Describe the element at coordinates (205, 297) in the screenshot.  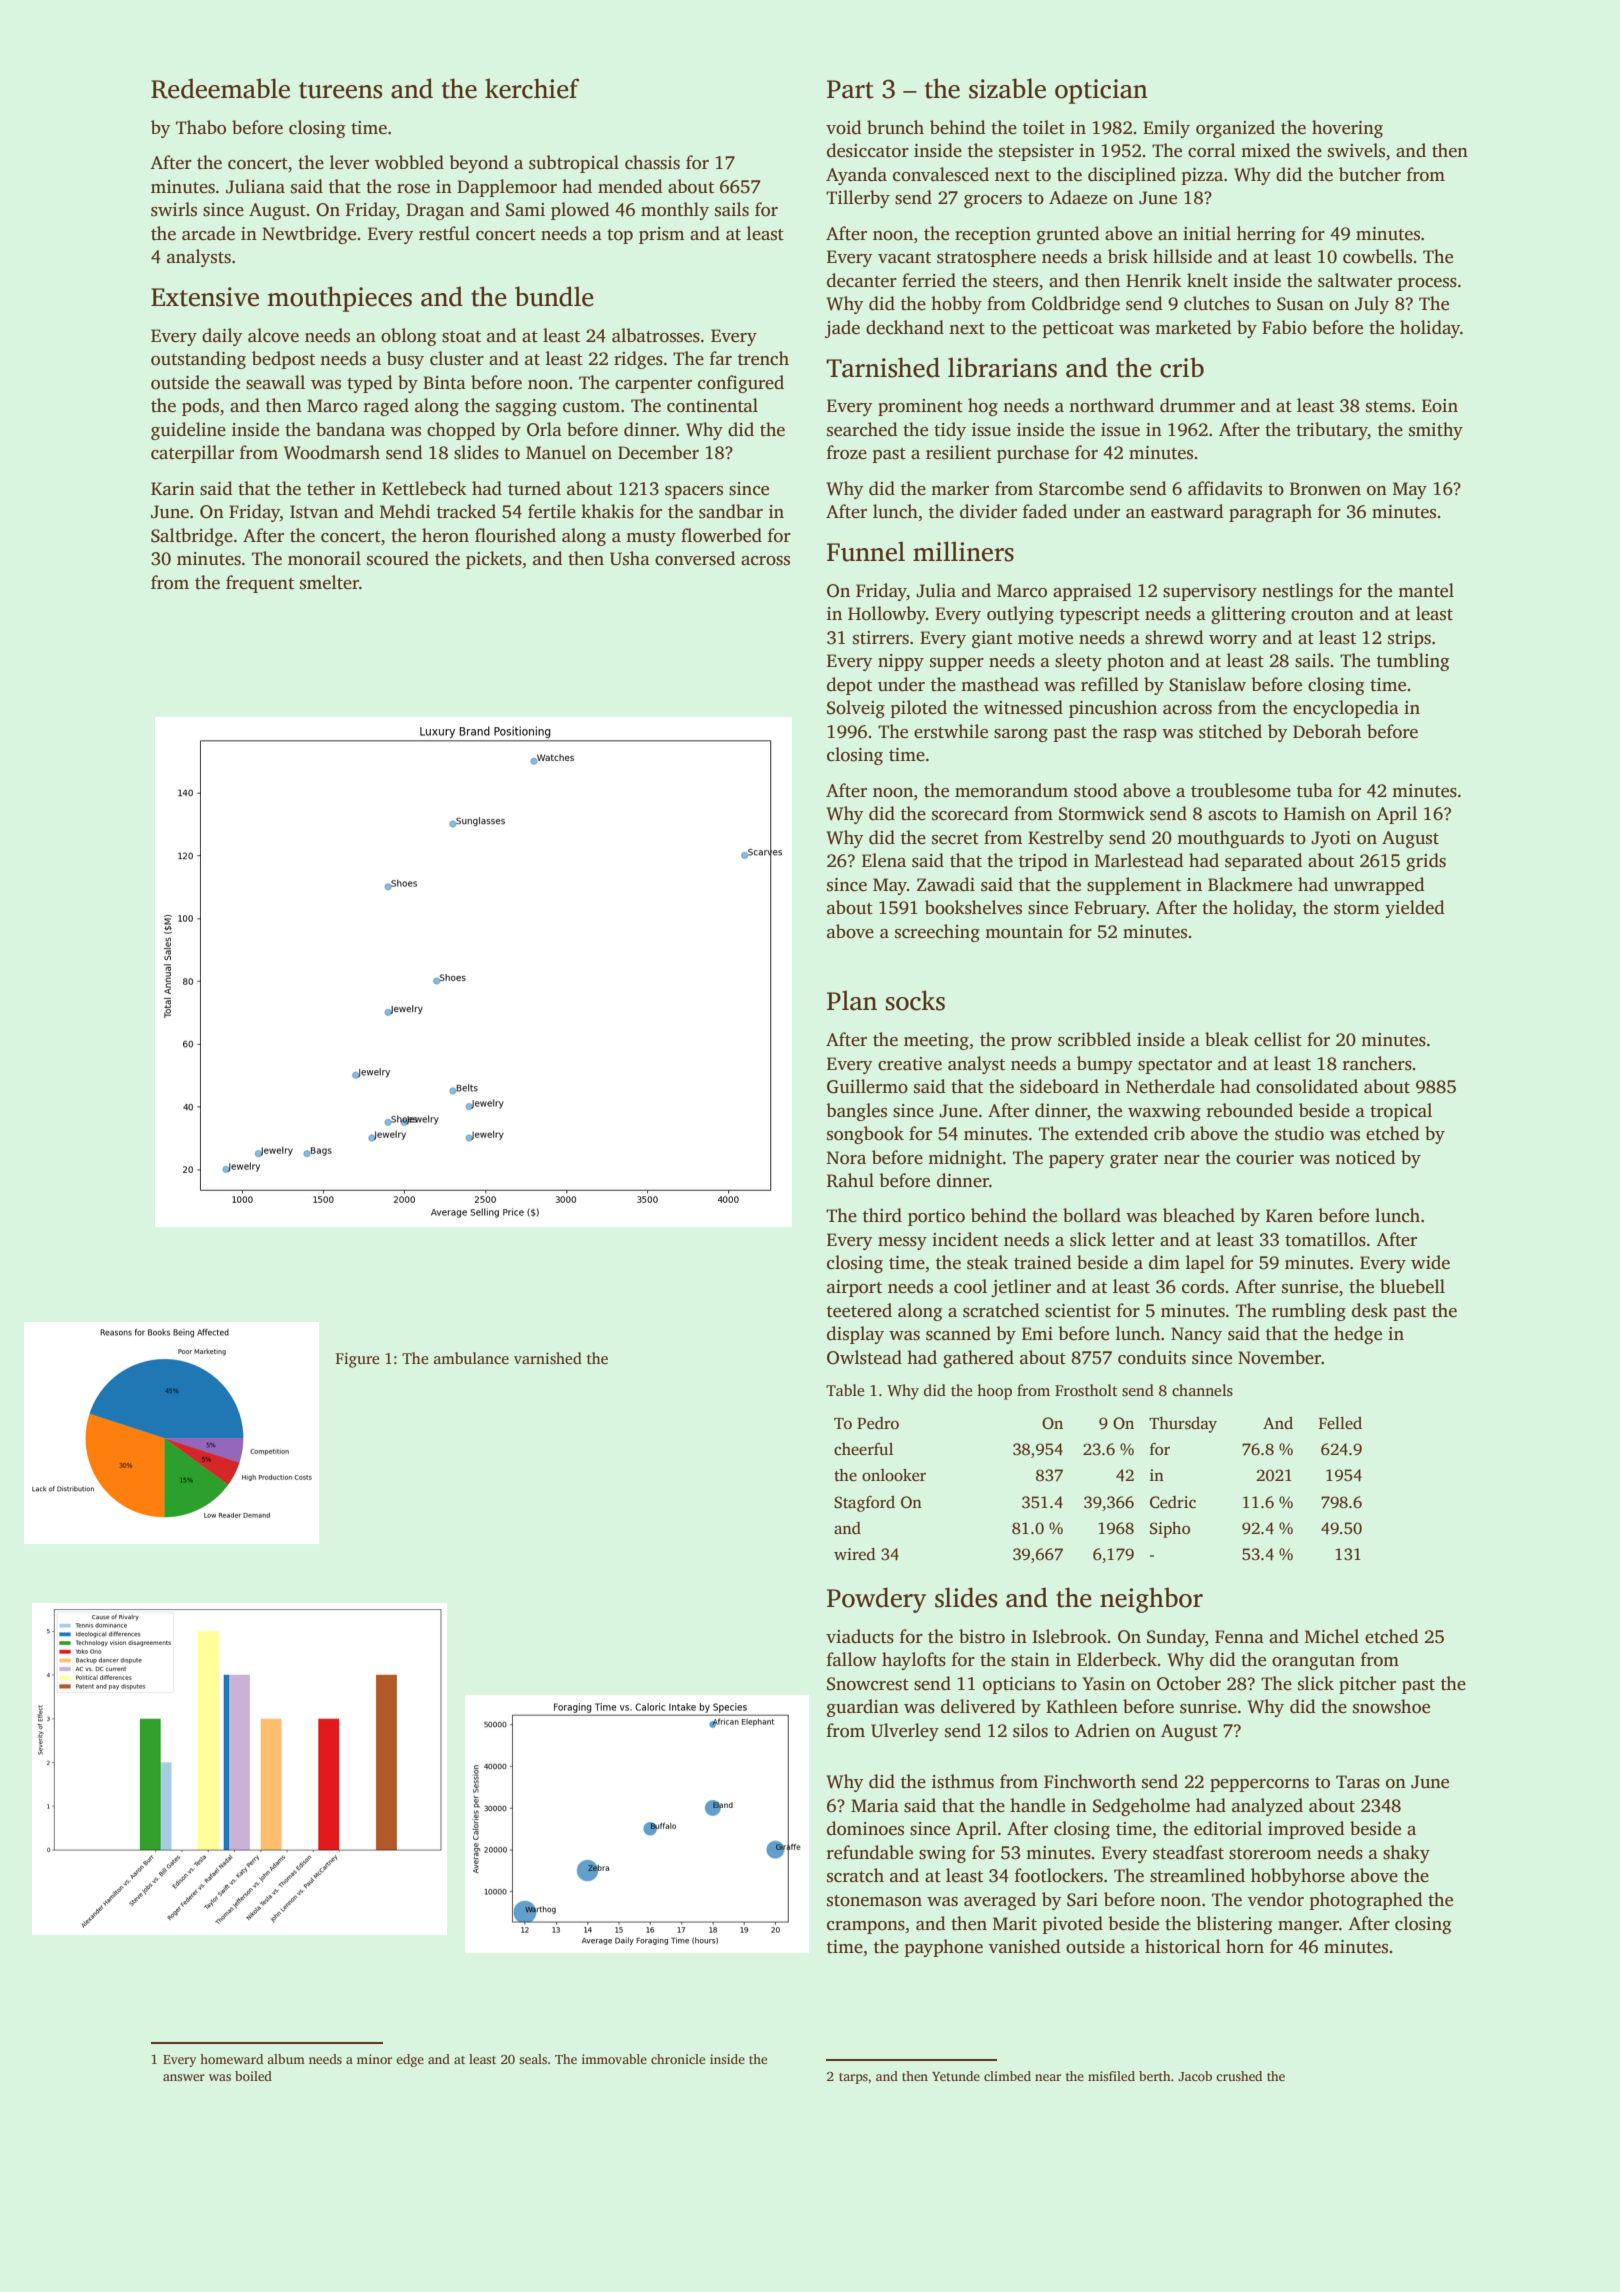
I see `Extensive` at that location.
